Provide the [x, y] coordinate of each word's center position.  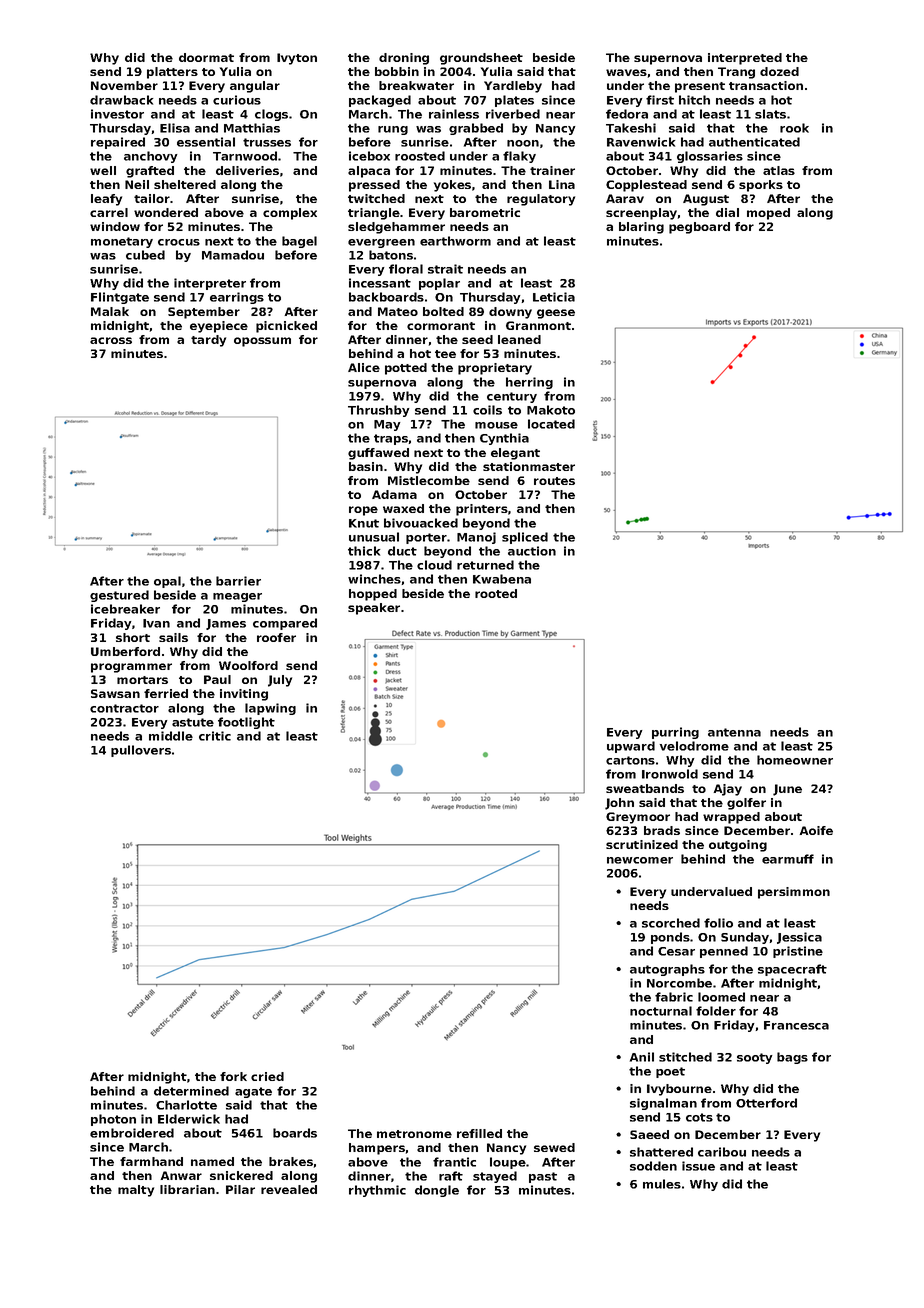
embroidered [132, 1133]
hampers [377, 1149]
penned [724, 952]
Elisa [175, 128]
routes [554, 481]
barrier [238, 581]
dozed [779, 71]
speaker [374, 609]
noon [523, 143]
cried [267, 1076]
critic [215, 736]
